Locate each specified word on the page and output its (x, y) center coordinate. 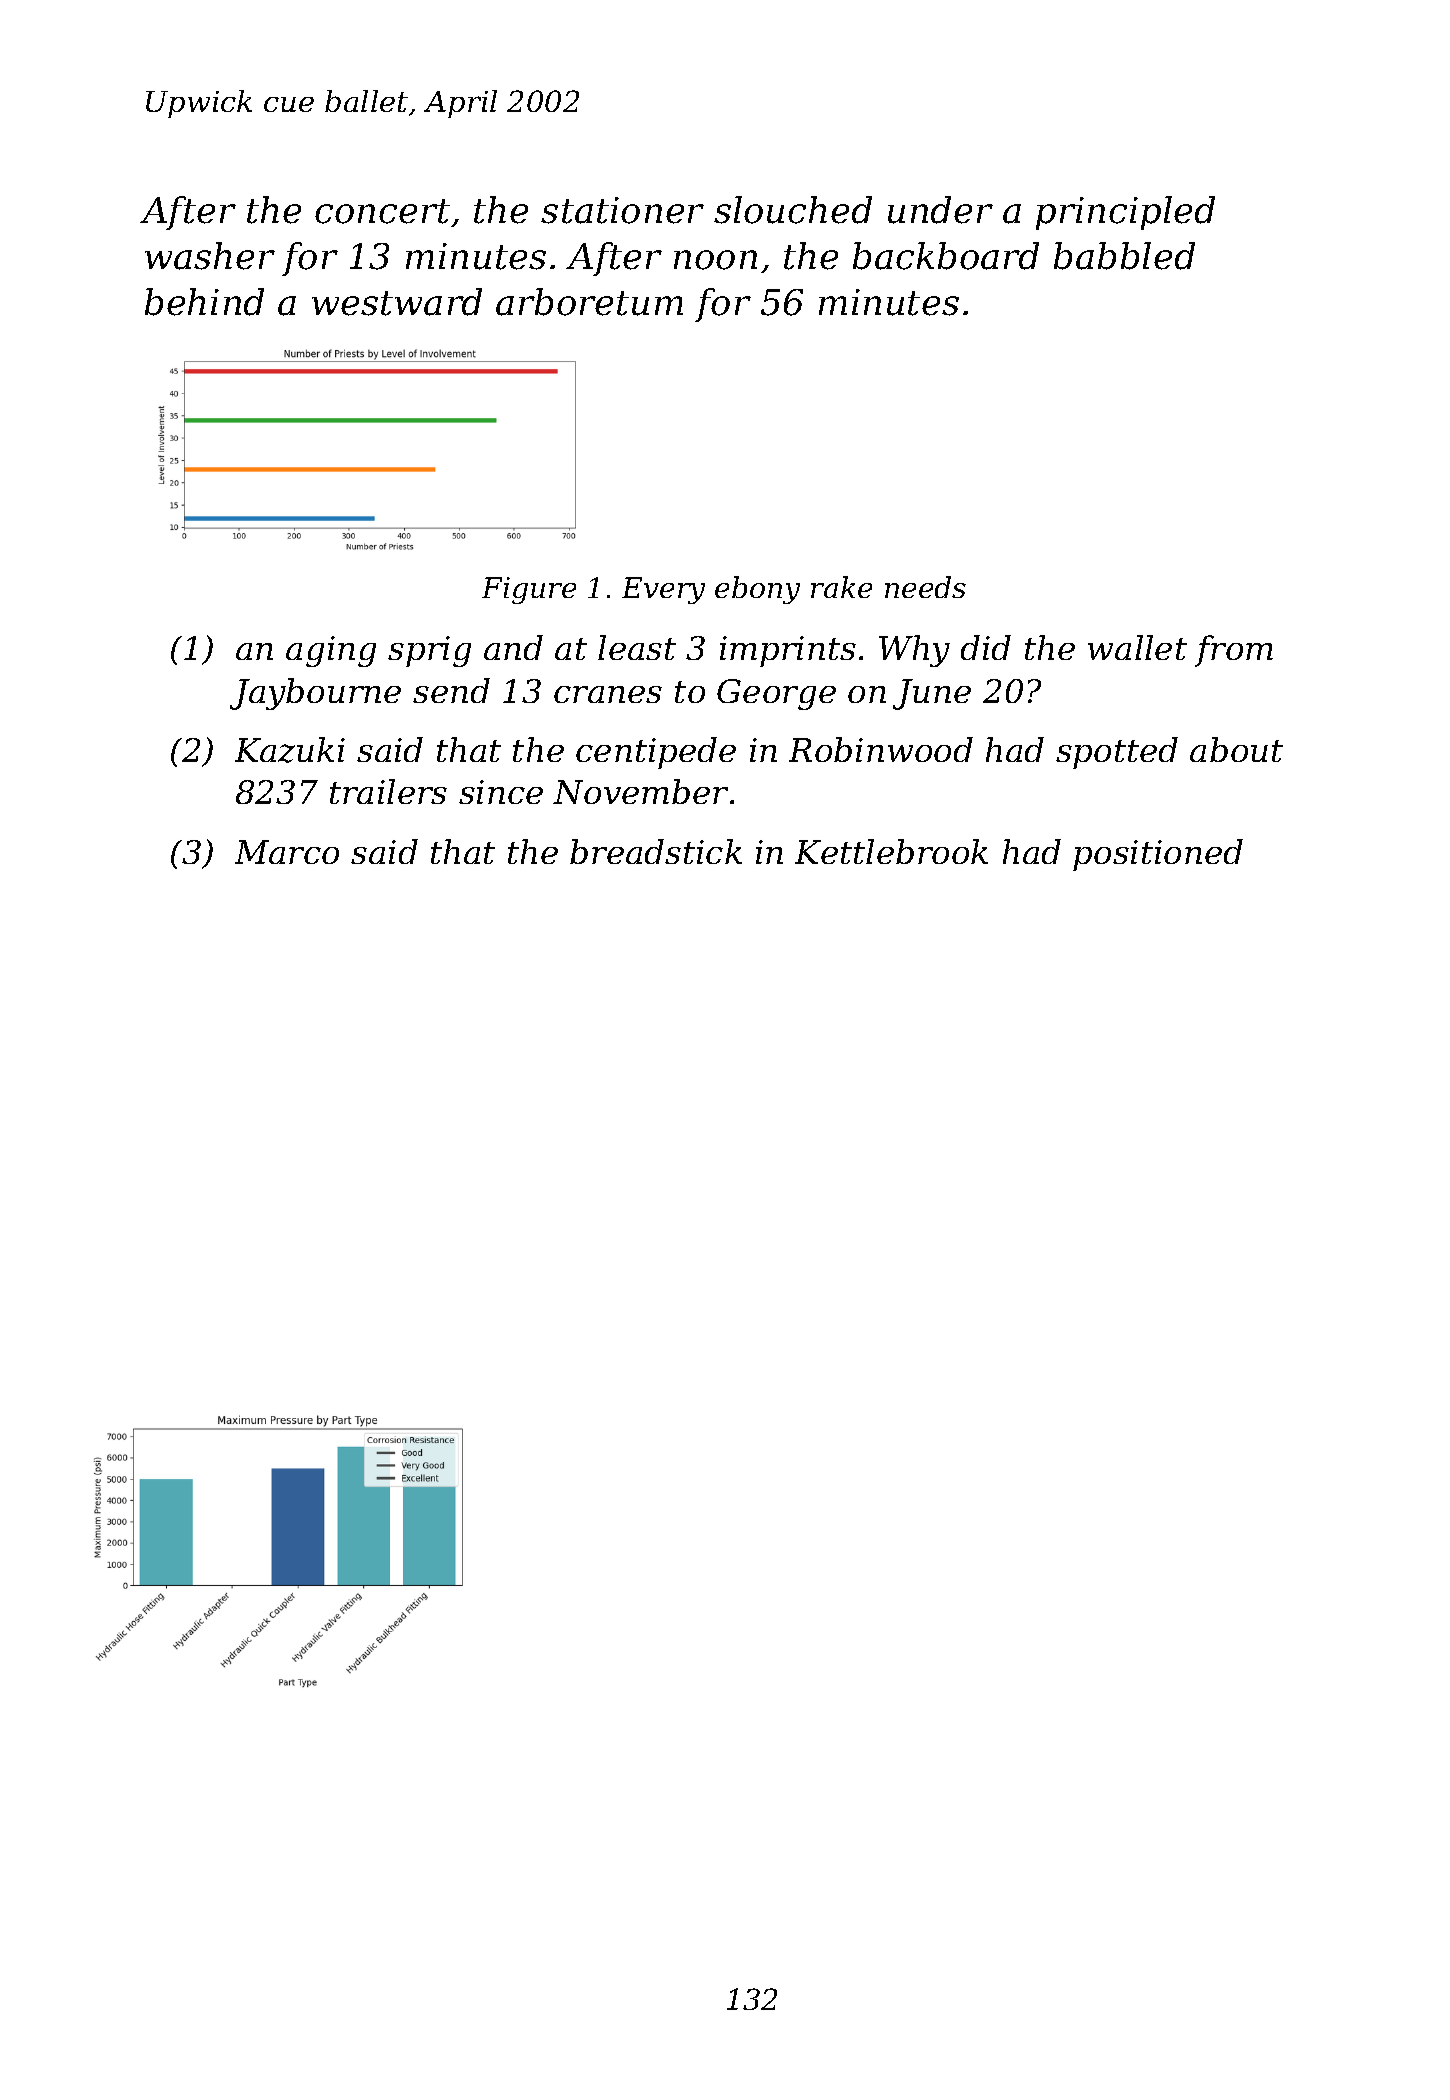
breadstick (656, 851)
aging (331, 651)
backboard (946, 256)
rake (841, 587)
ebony (757, 590)
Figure (529, 590)
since (501, 792)
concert (382, 211)
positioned (1158, 855)
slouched (793, 210)
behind (204, 302)
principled (1125, 213)
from (1234, 651)
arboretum (589, 302)
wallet (1137, 647)
